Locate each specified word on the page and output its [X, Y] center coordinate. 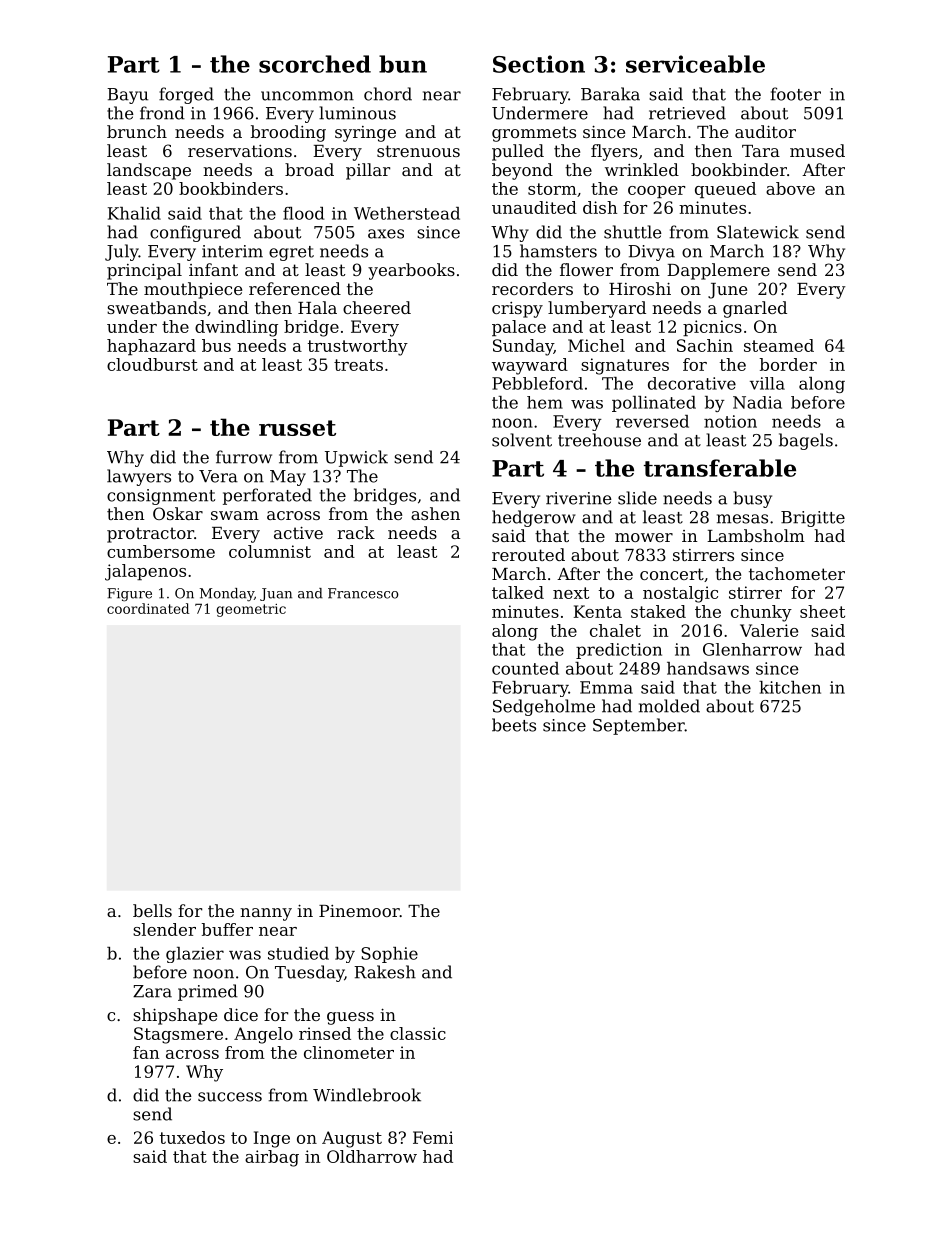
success [230, 1097]
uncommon [307, 96]
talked [518, 592]
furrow [244, 457]
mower [644, 537]
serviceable [695, 64]
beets [514, 725]
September [639, 726]
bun [403, 64]
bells [152, 910]
